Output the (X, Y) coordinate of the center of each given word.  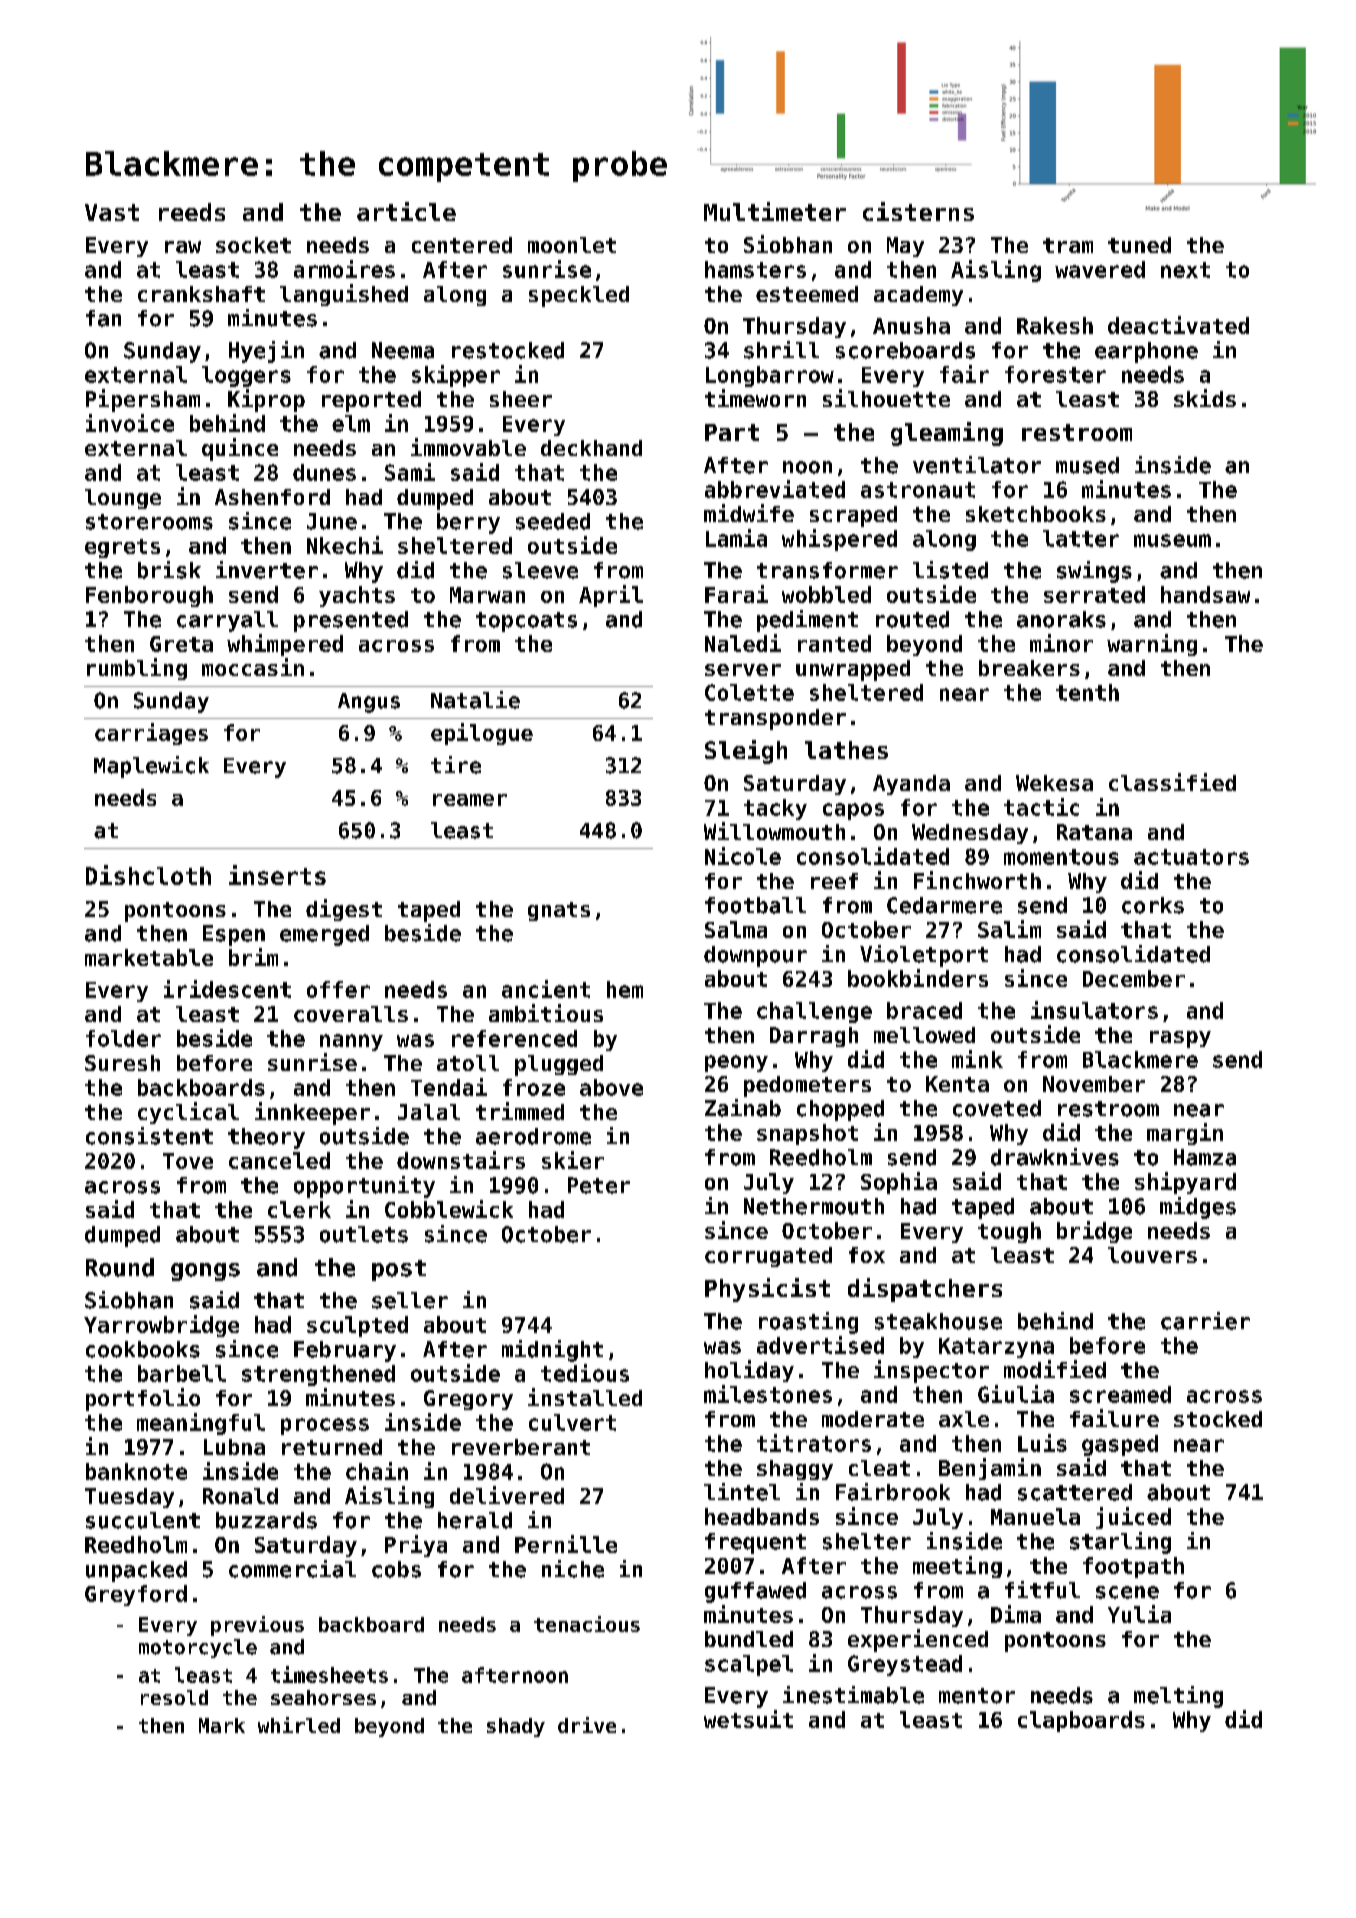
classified (1172, 782)
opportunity (364, 1187)
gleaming (947, 434)
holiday (749, 1371)
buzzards (266, 1520)
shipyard (1185, 1183)
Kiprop (266, 400)
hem (625, 989)
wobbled (826, 594)
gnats (559, 911)
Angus (369, 703)
